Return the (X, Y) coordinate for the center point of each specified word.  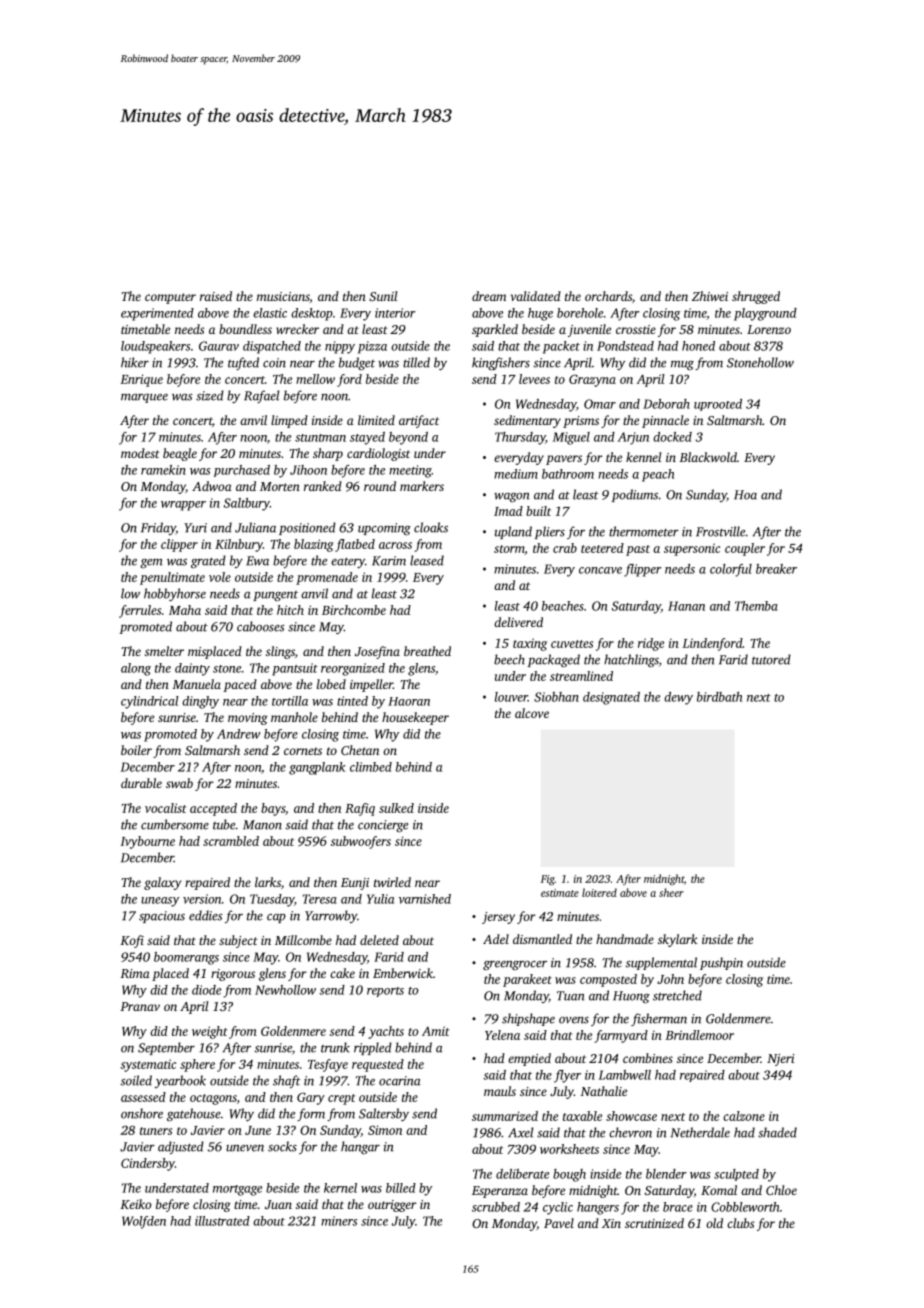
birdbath (719, 697)
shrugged (756, 297)
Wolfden (144, 1222)
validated (536, 296)
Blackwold (708, 457)
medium (516, 474)
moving (248, 719)
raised (216, 296)
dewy (678, 698)
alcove (532, 713)
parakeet (527, 980)
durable (141, 783)
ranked (323, 486)
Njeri (781, 1060)
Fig (548, 880)
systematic (148, 1065)
